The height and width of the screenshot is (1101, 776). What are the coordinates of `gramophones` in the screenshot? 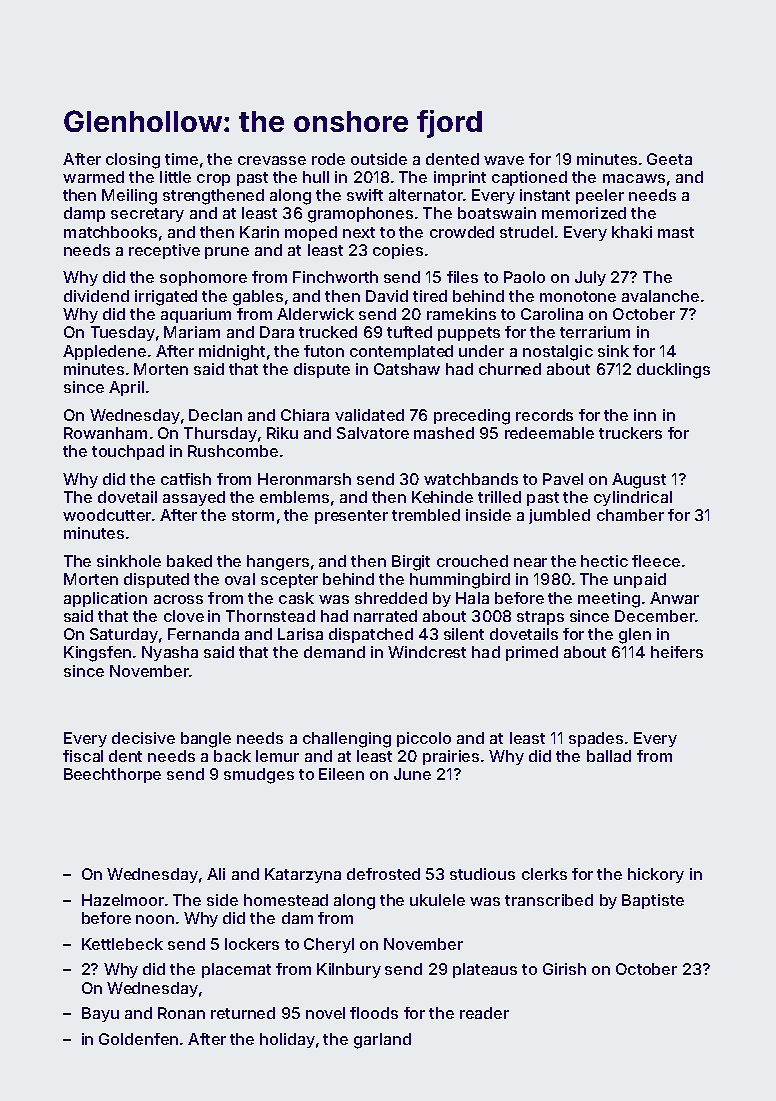 It's located at (360, 215).
